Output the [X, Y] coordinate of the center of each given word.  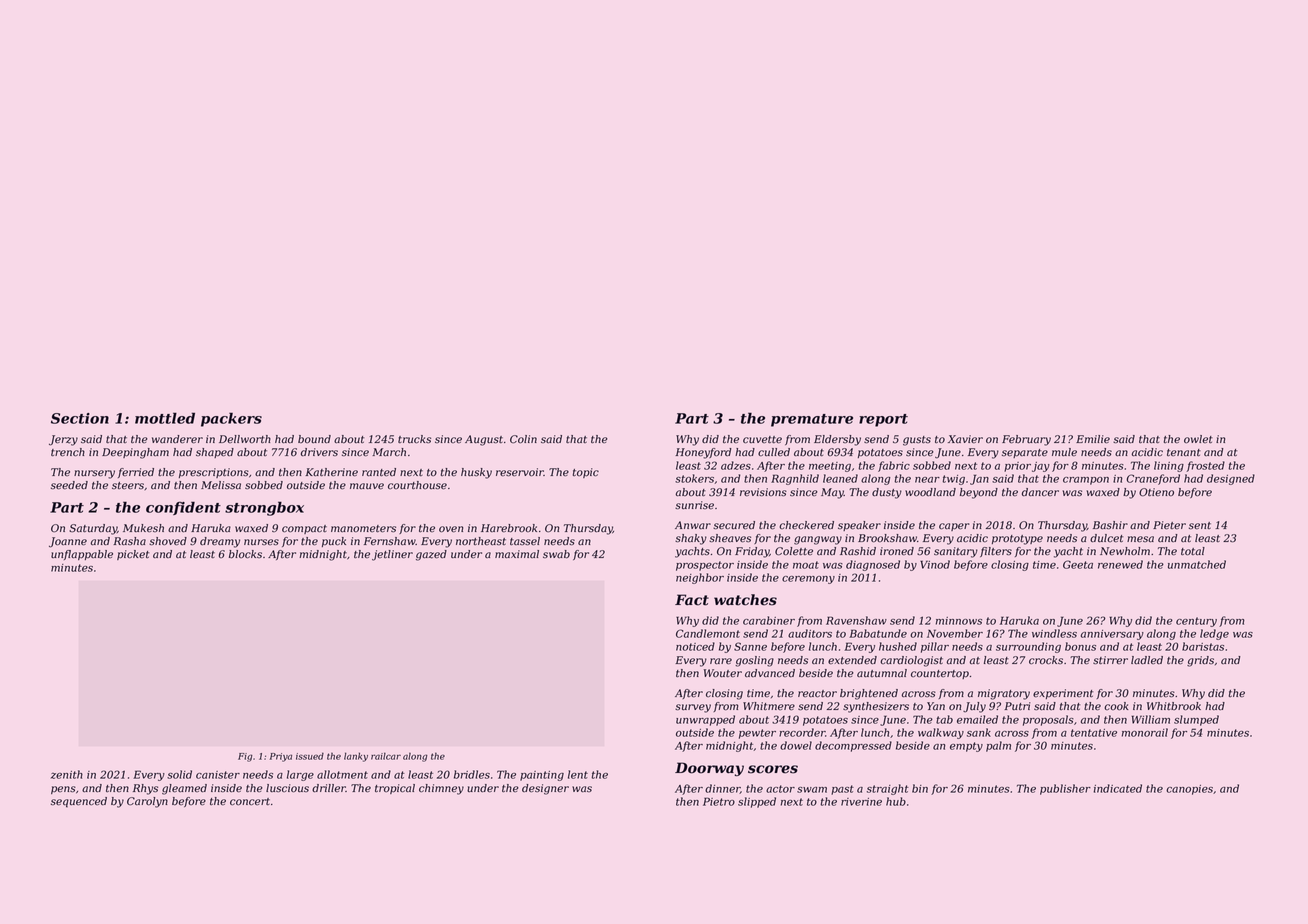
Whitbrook [1174, 706]
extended [852, 660]
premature [812, 420]
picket [133, 555]
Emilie [1093, 439]
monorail [1145, 732]
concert [250, 801]
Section [80, 418]
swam [812, 790]
